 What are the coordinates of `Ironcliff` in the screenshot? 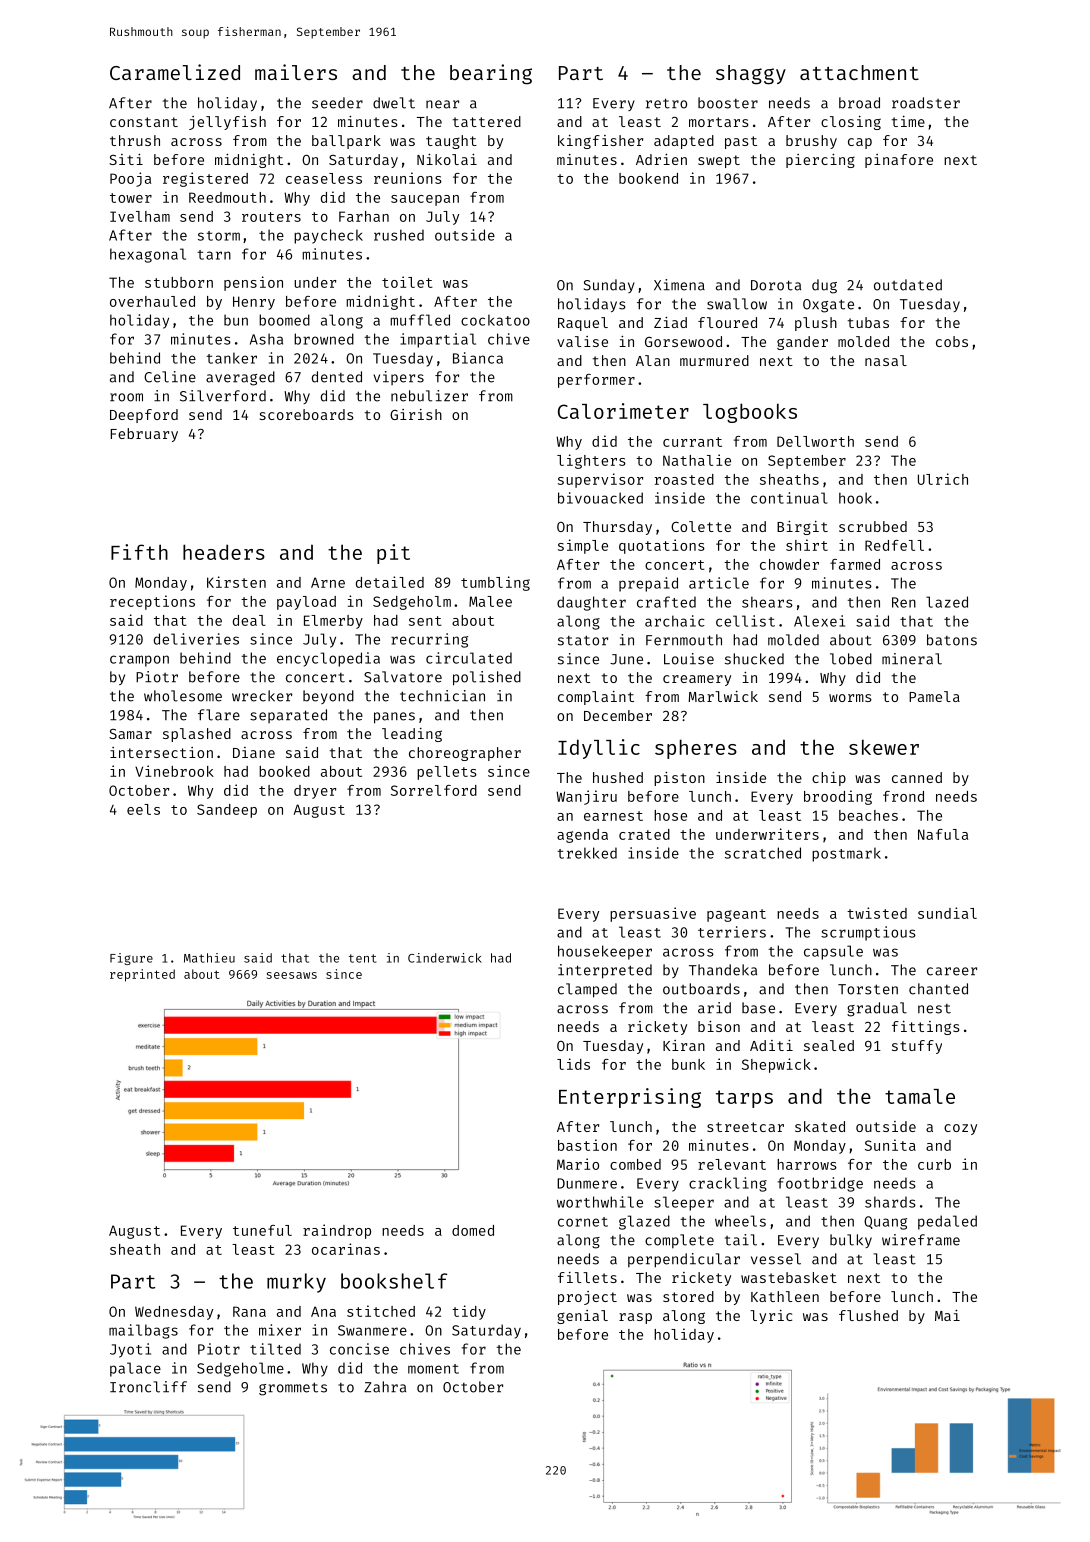 It's located at (148, 1387).
